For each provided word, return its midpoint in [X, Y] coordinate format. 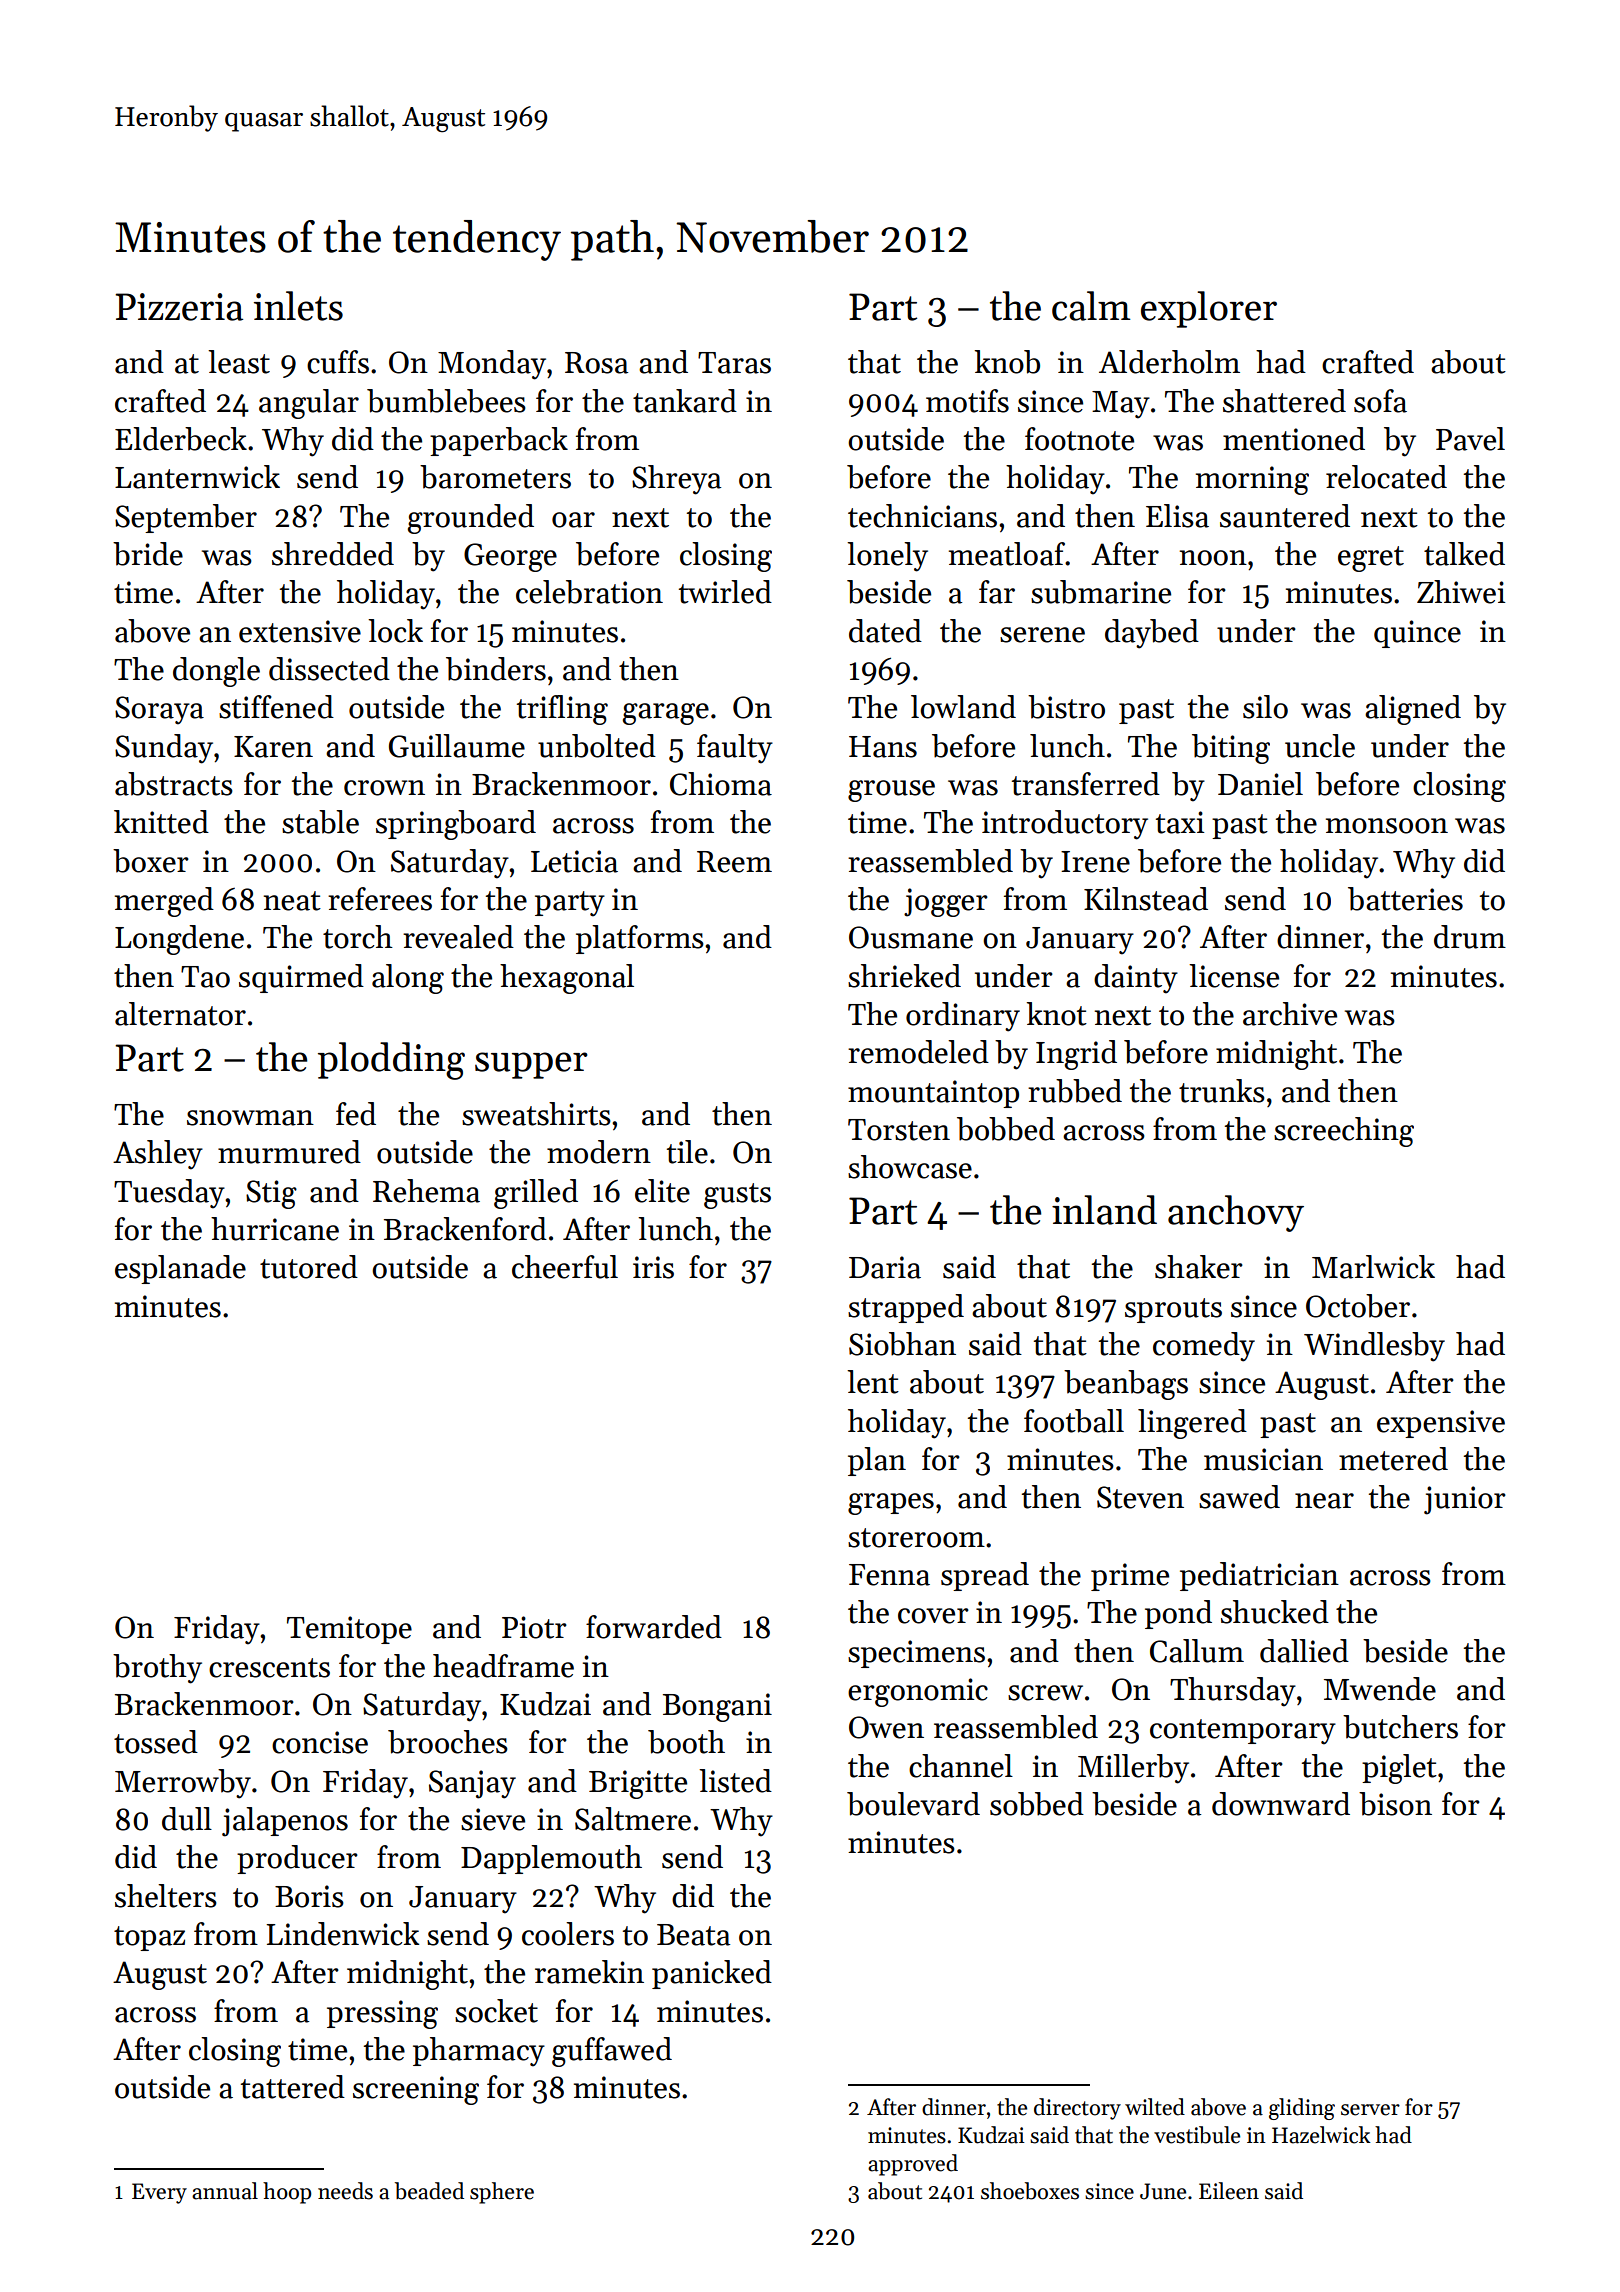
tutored [309, 1267]
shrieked [904, 976]
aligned [1413, 710]
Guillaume [457, 746]
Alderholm [1169, 362]
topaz [149, 1938]
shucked [1275, 1612]
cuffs [338, 362]
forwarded [654, 1627]
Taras [734, 363]
